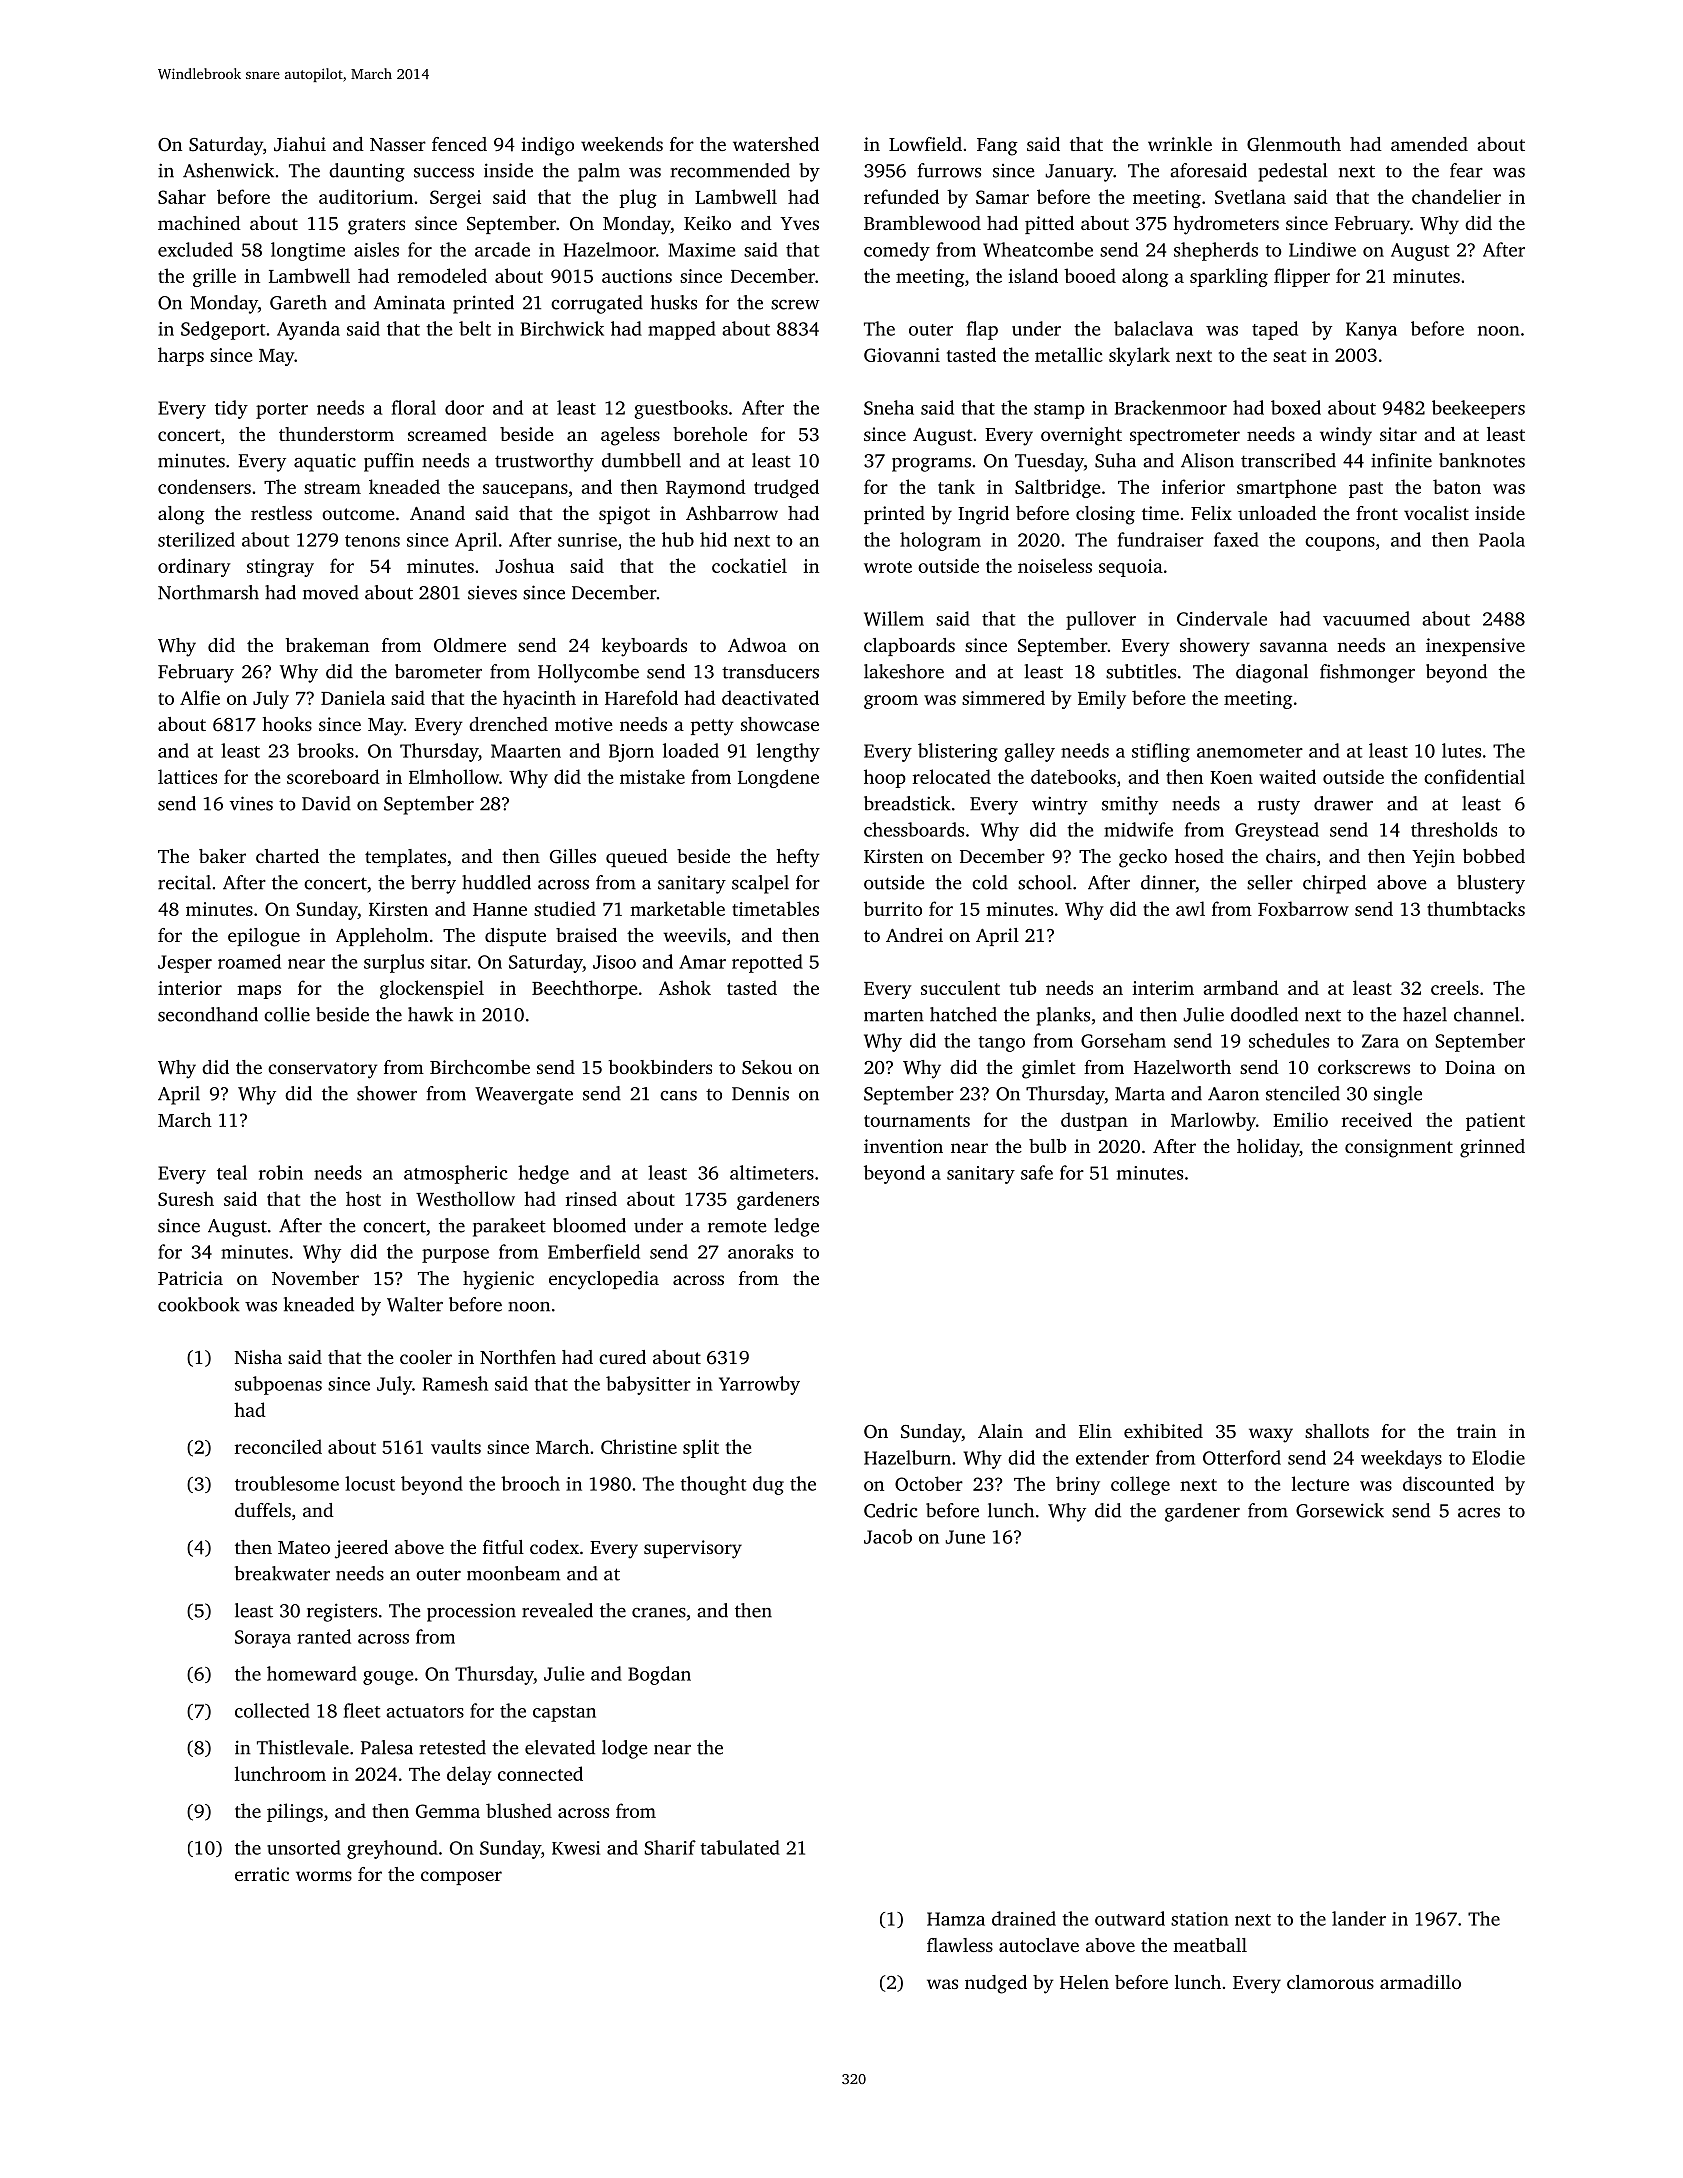 The height and width of the screenshot is (2178, 1683). What do you see at coordinates (262, 1874) in the screenshot?
I see `erratic` at bounding box center [262, 1874].
